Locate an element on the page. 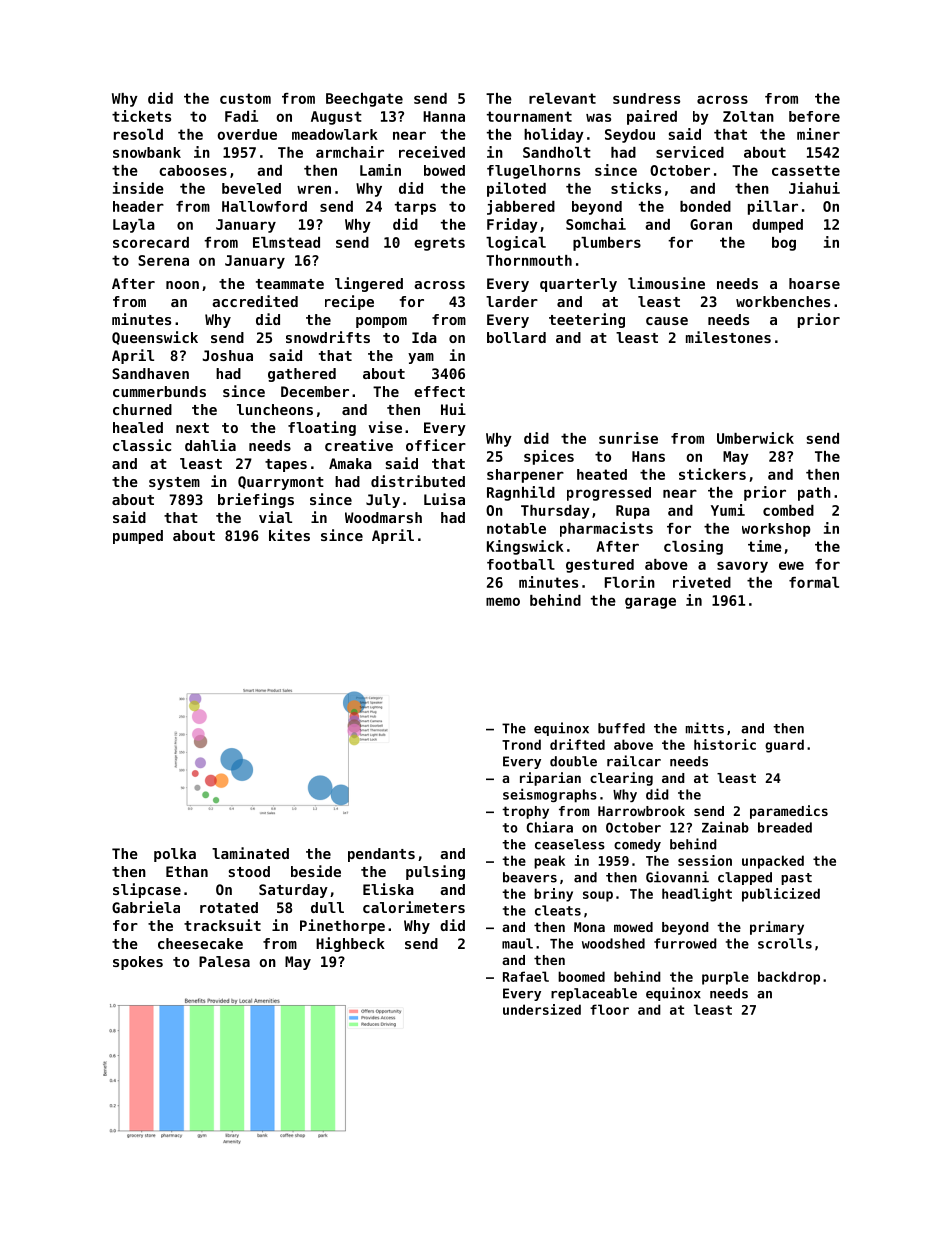  rotated is located at coordinates (229, 907).
